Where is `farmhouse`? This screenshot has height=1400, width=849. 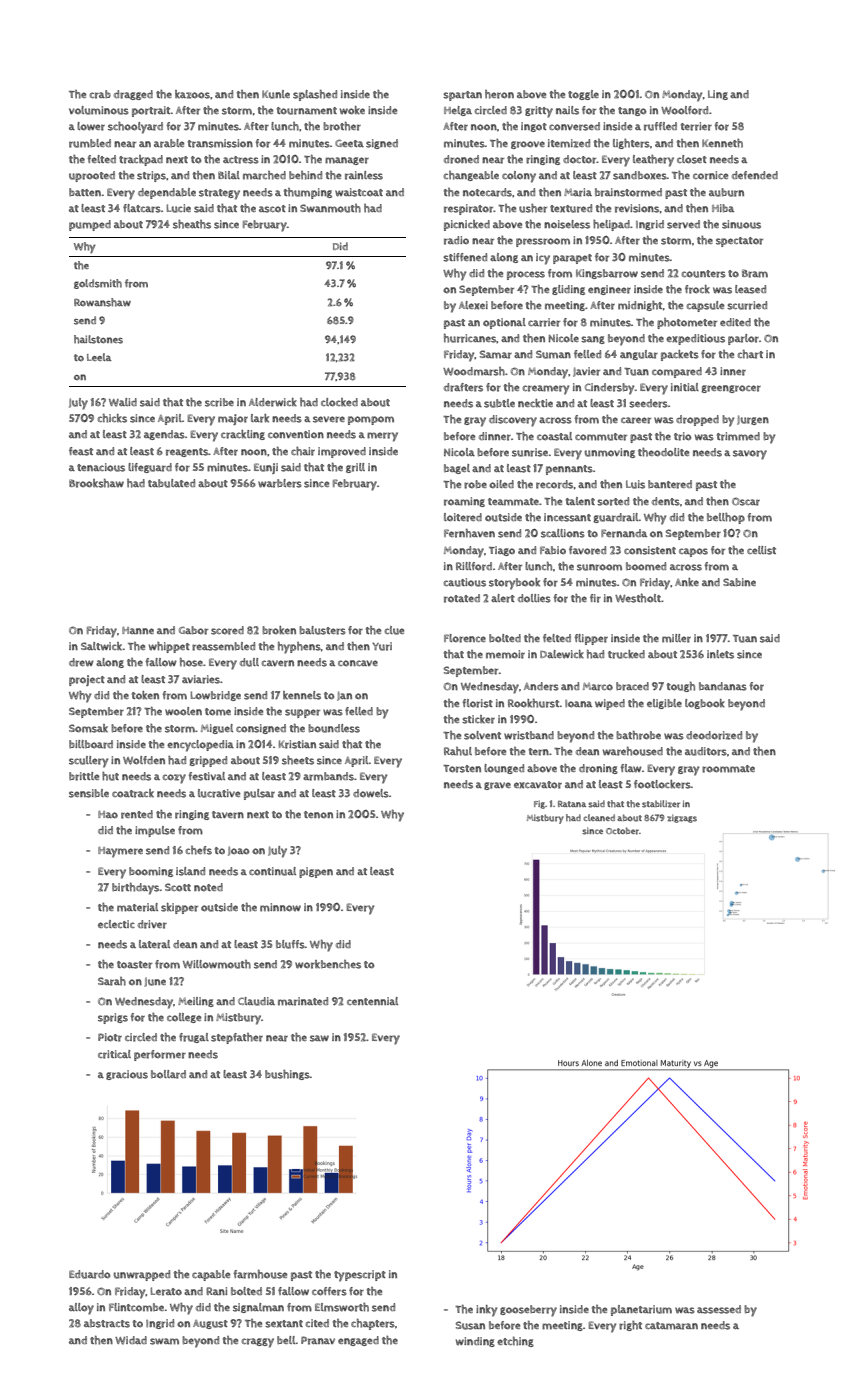 farmhouse is located at coordinates (260, 1274).
